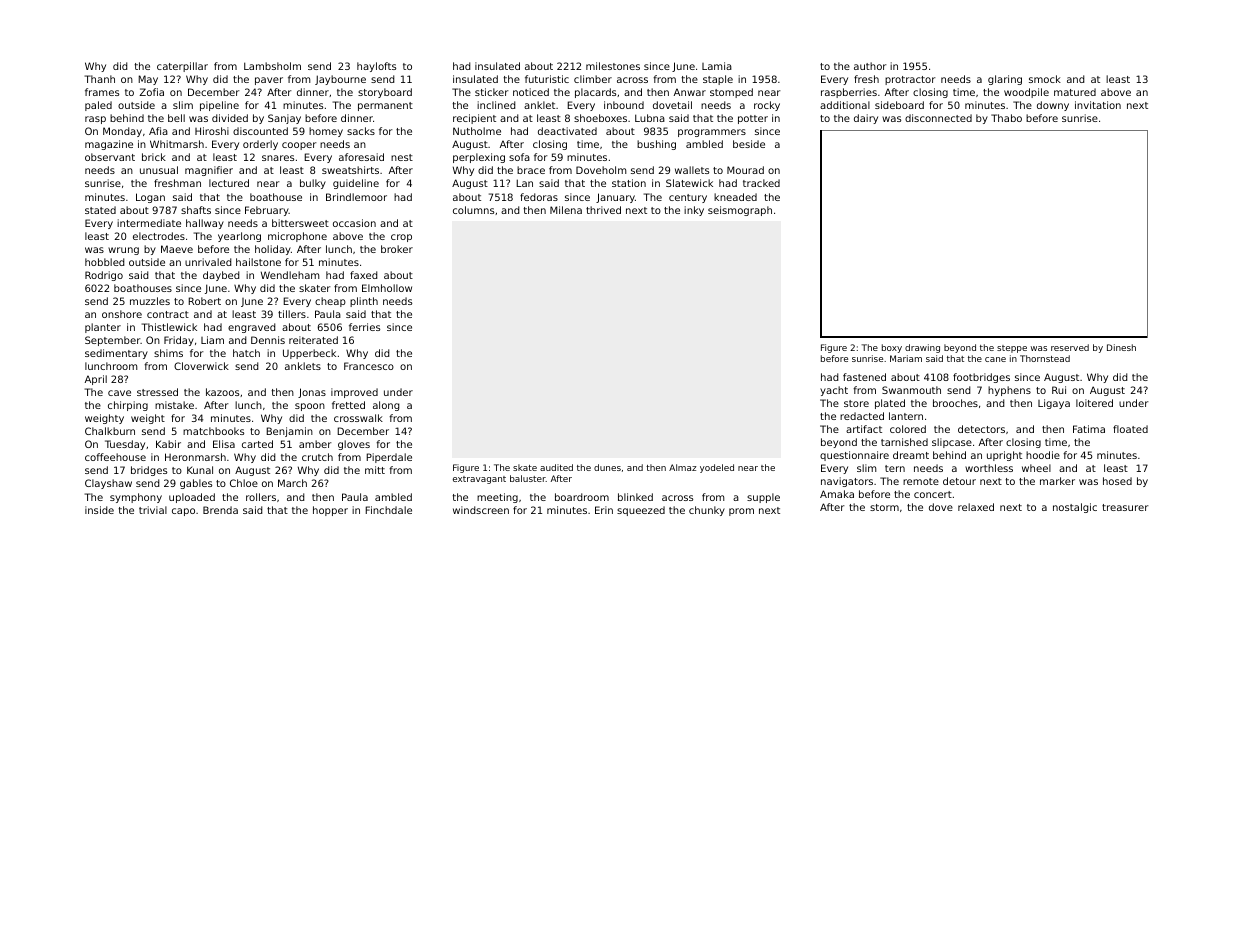  What do you see at coordinates (387, 288) in the screenshot?
I see `Elmhollow` at bounding box center [387, 288].
